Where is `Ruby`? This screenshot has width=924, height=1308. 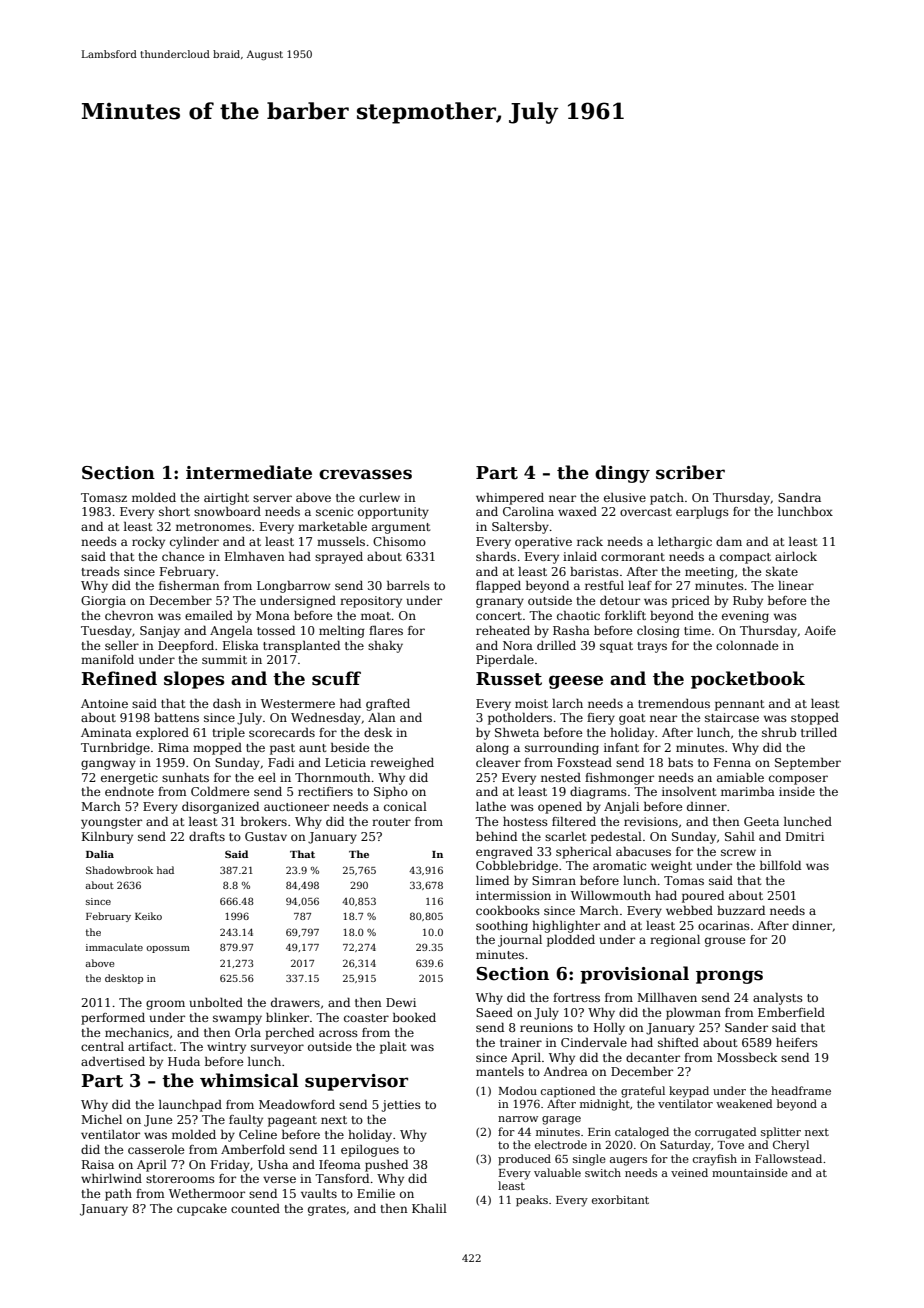 Ruby is located at coordinates (748, 602).
